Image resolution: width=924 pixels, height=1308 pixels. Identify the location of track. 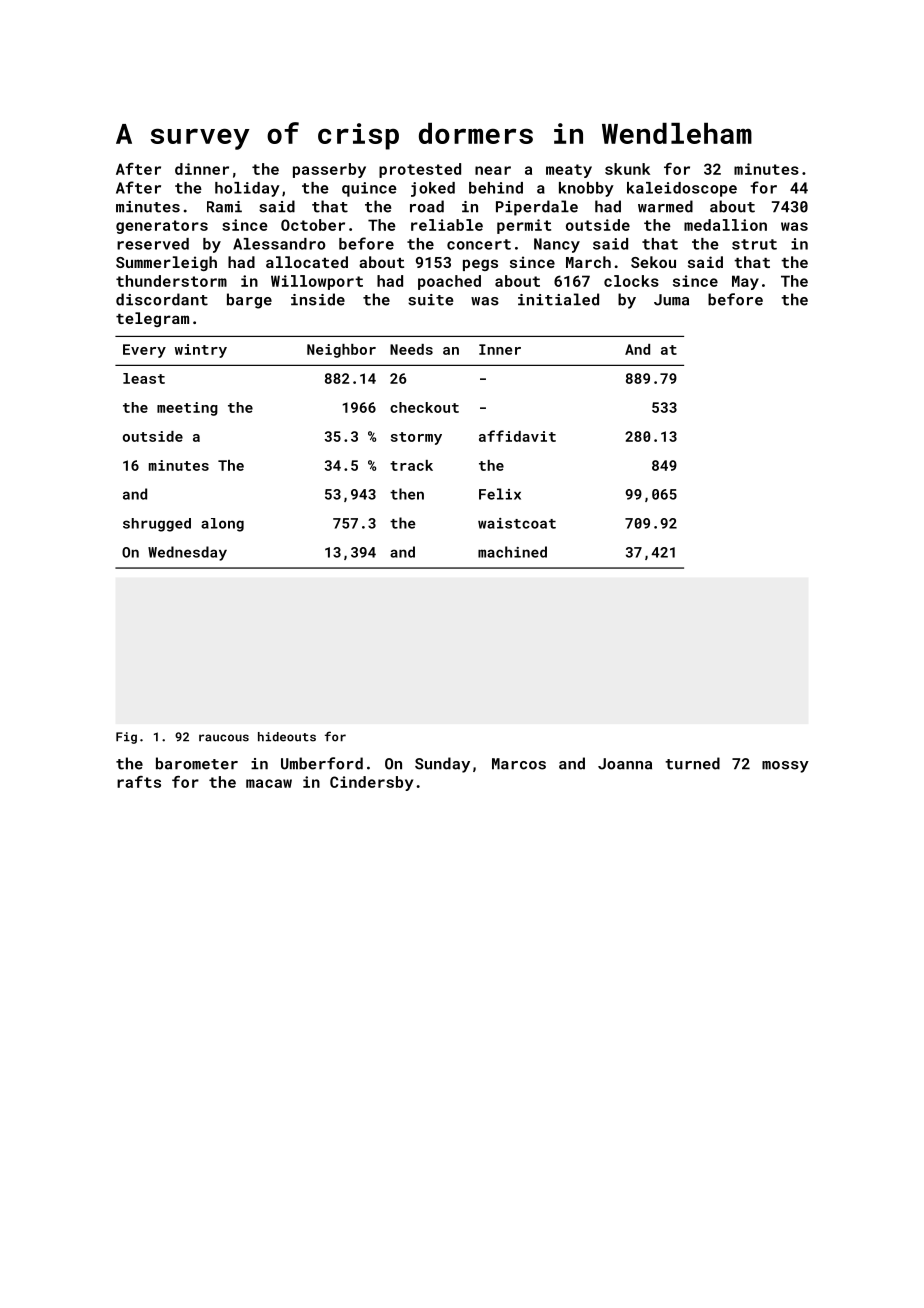
(411, 465).
